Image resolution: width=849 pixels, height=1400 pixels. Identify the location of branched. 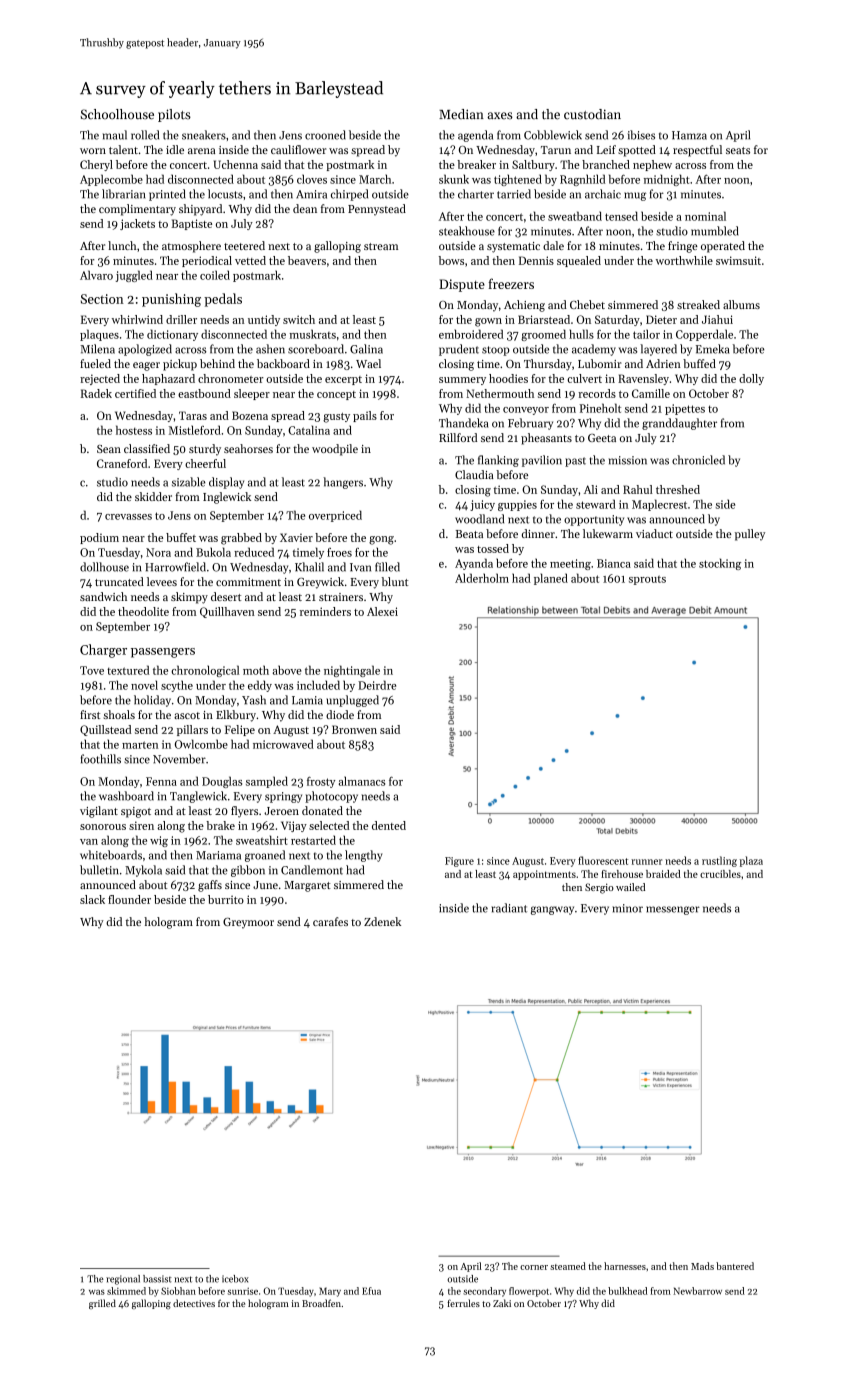
(606, 164).
